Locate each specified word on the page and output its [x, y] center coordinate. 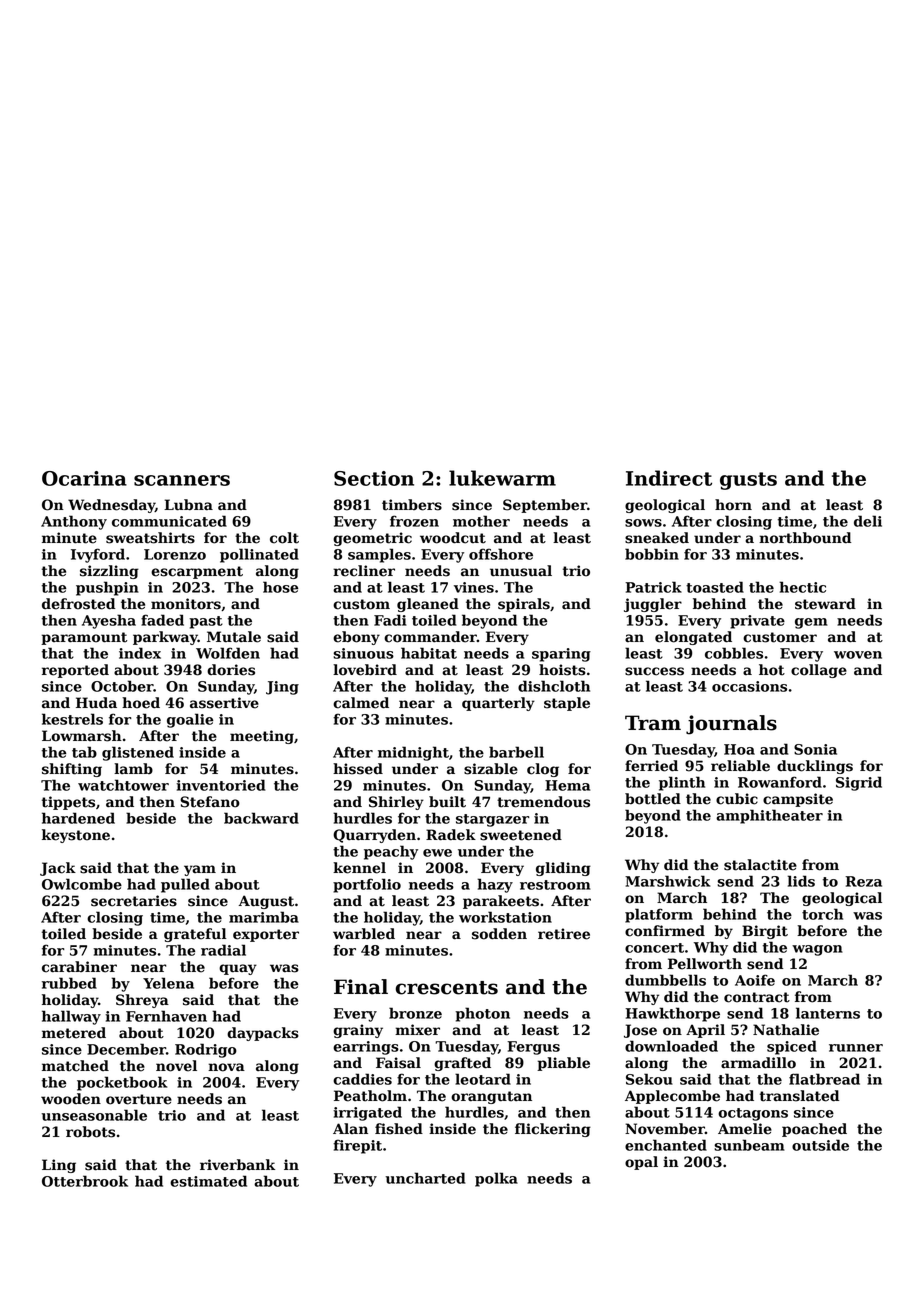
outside [820, 1145]
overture [139, 1099]
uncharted [425, 1178]
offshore [501, 554]
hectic [802, 587]
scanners [182, 480]
